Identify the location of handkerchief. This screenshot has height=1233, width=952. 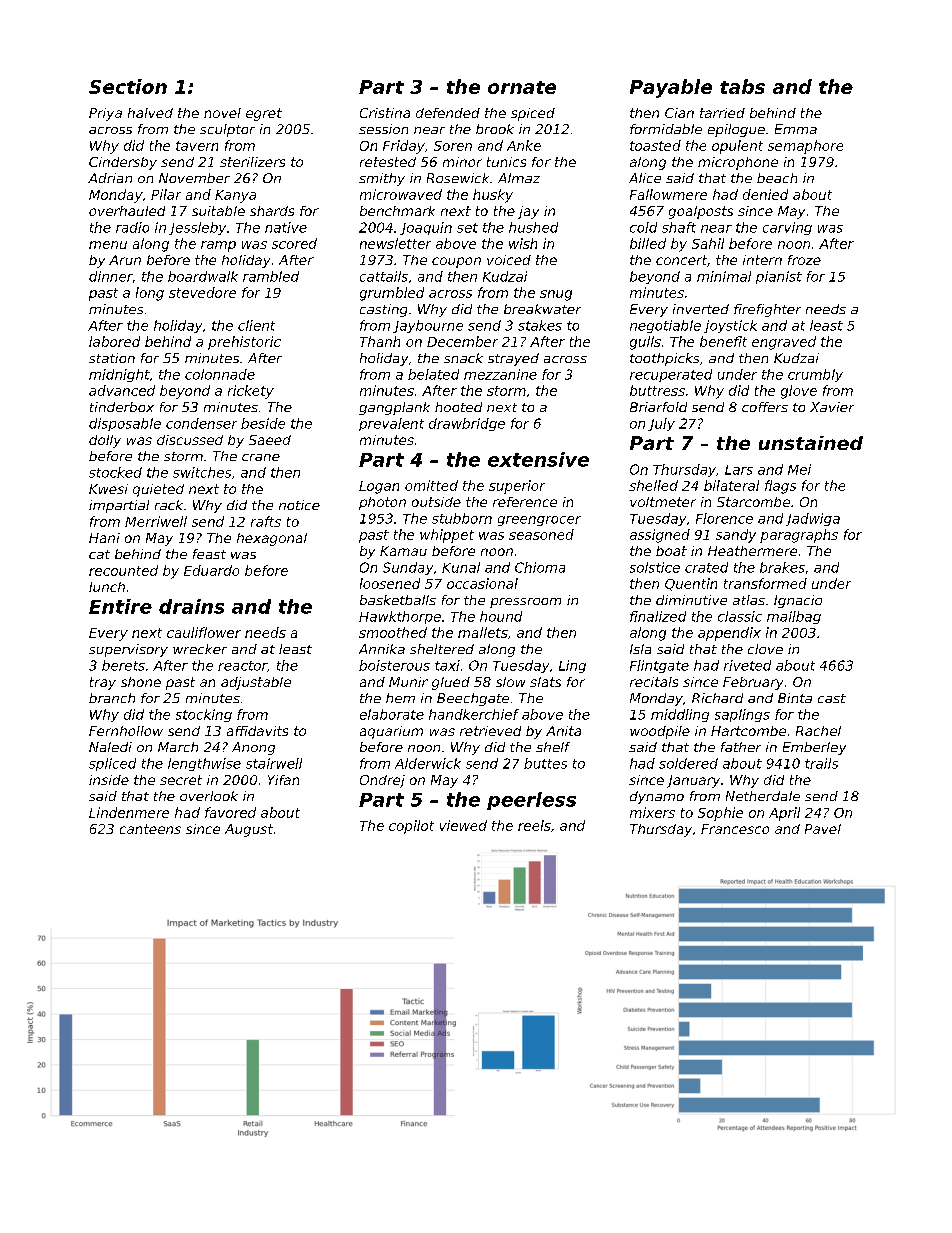
(474, 714).
